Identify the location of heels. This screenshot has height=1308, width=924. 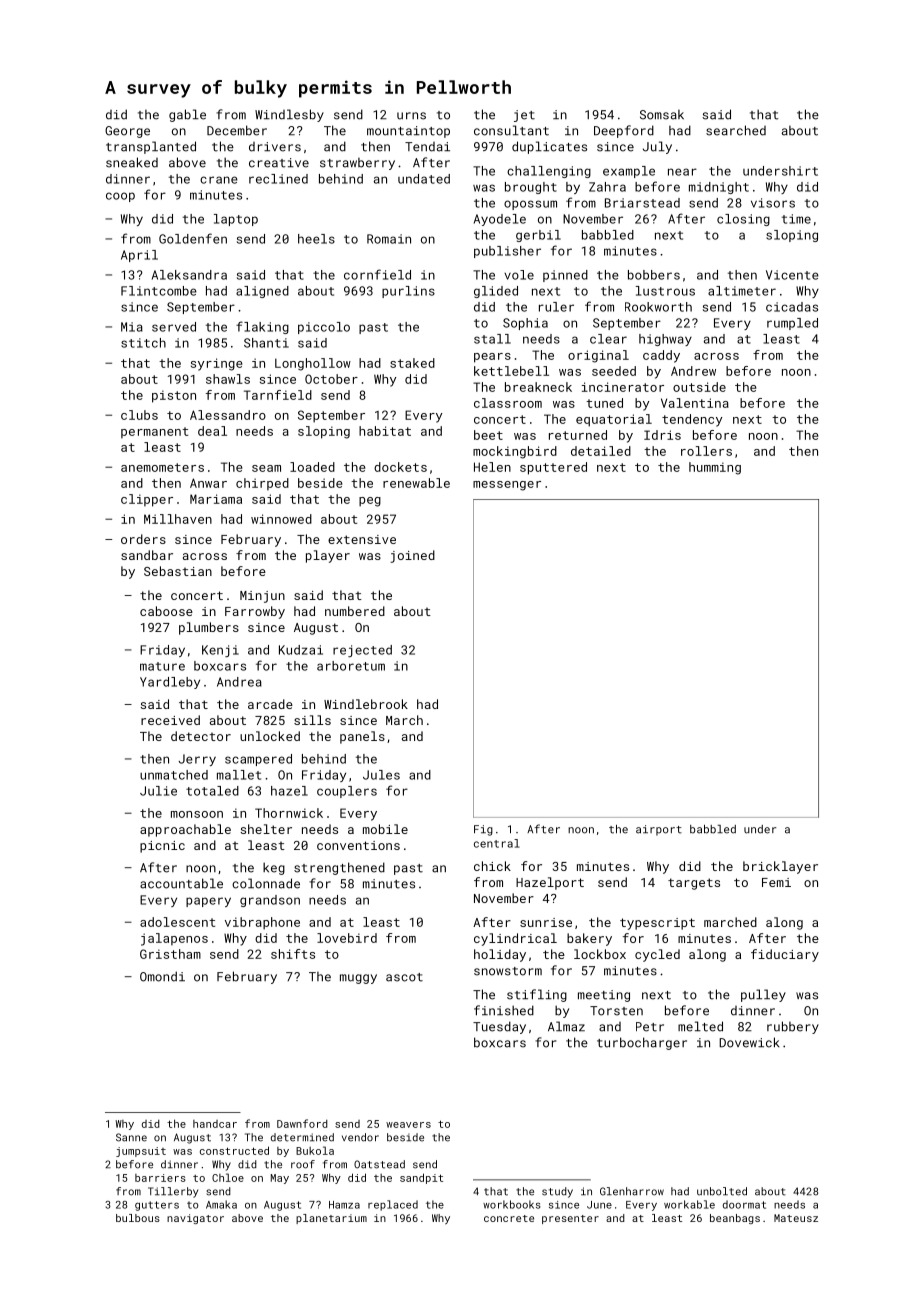
(316, 239).
